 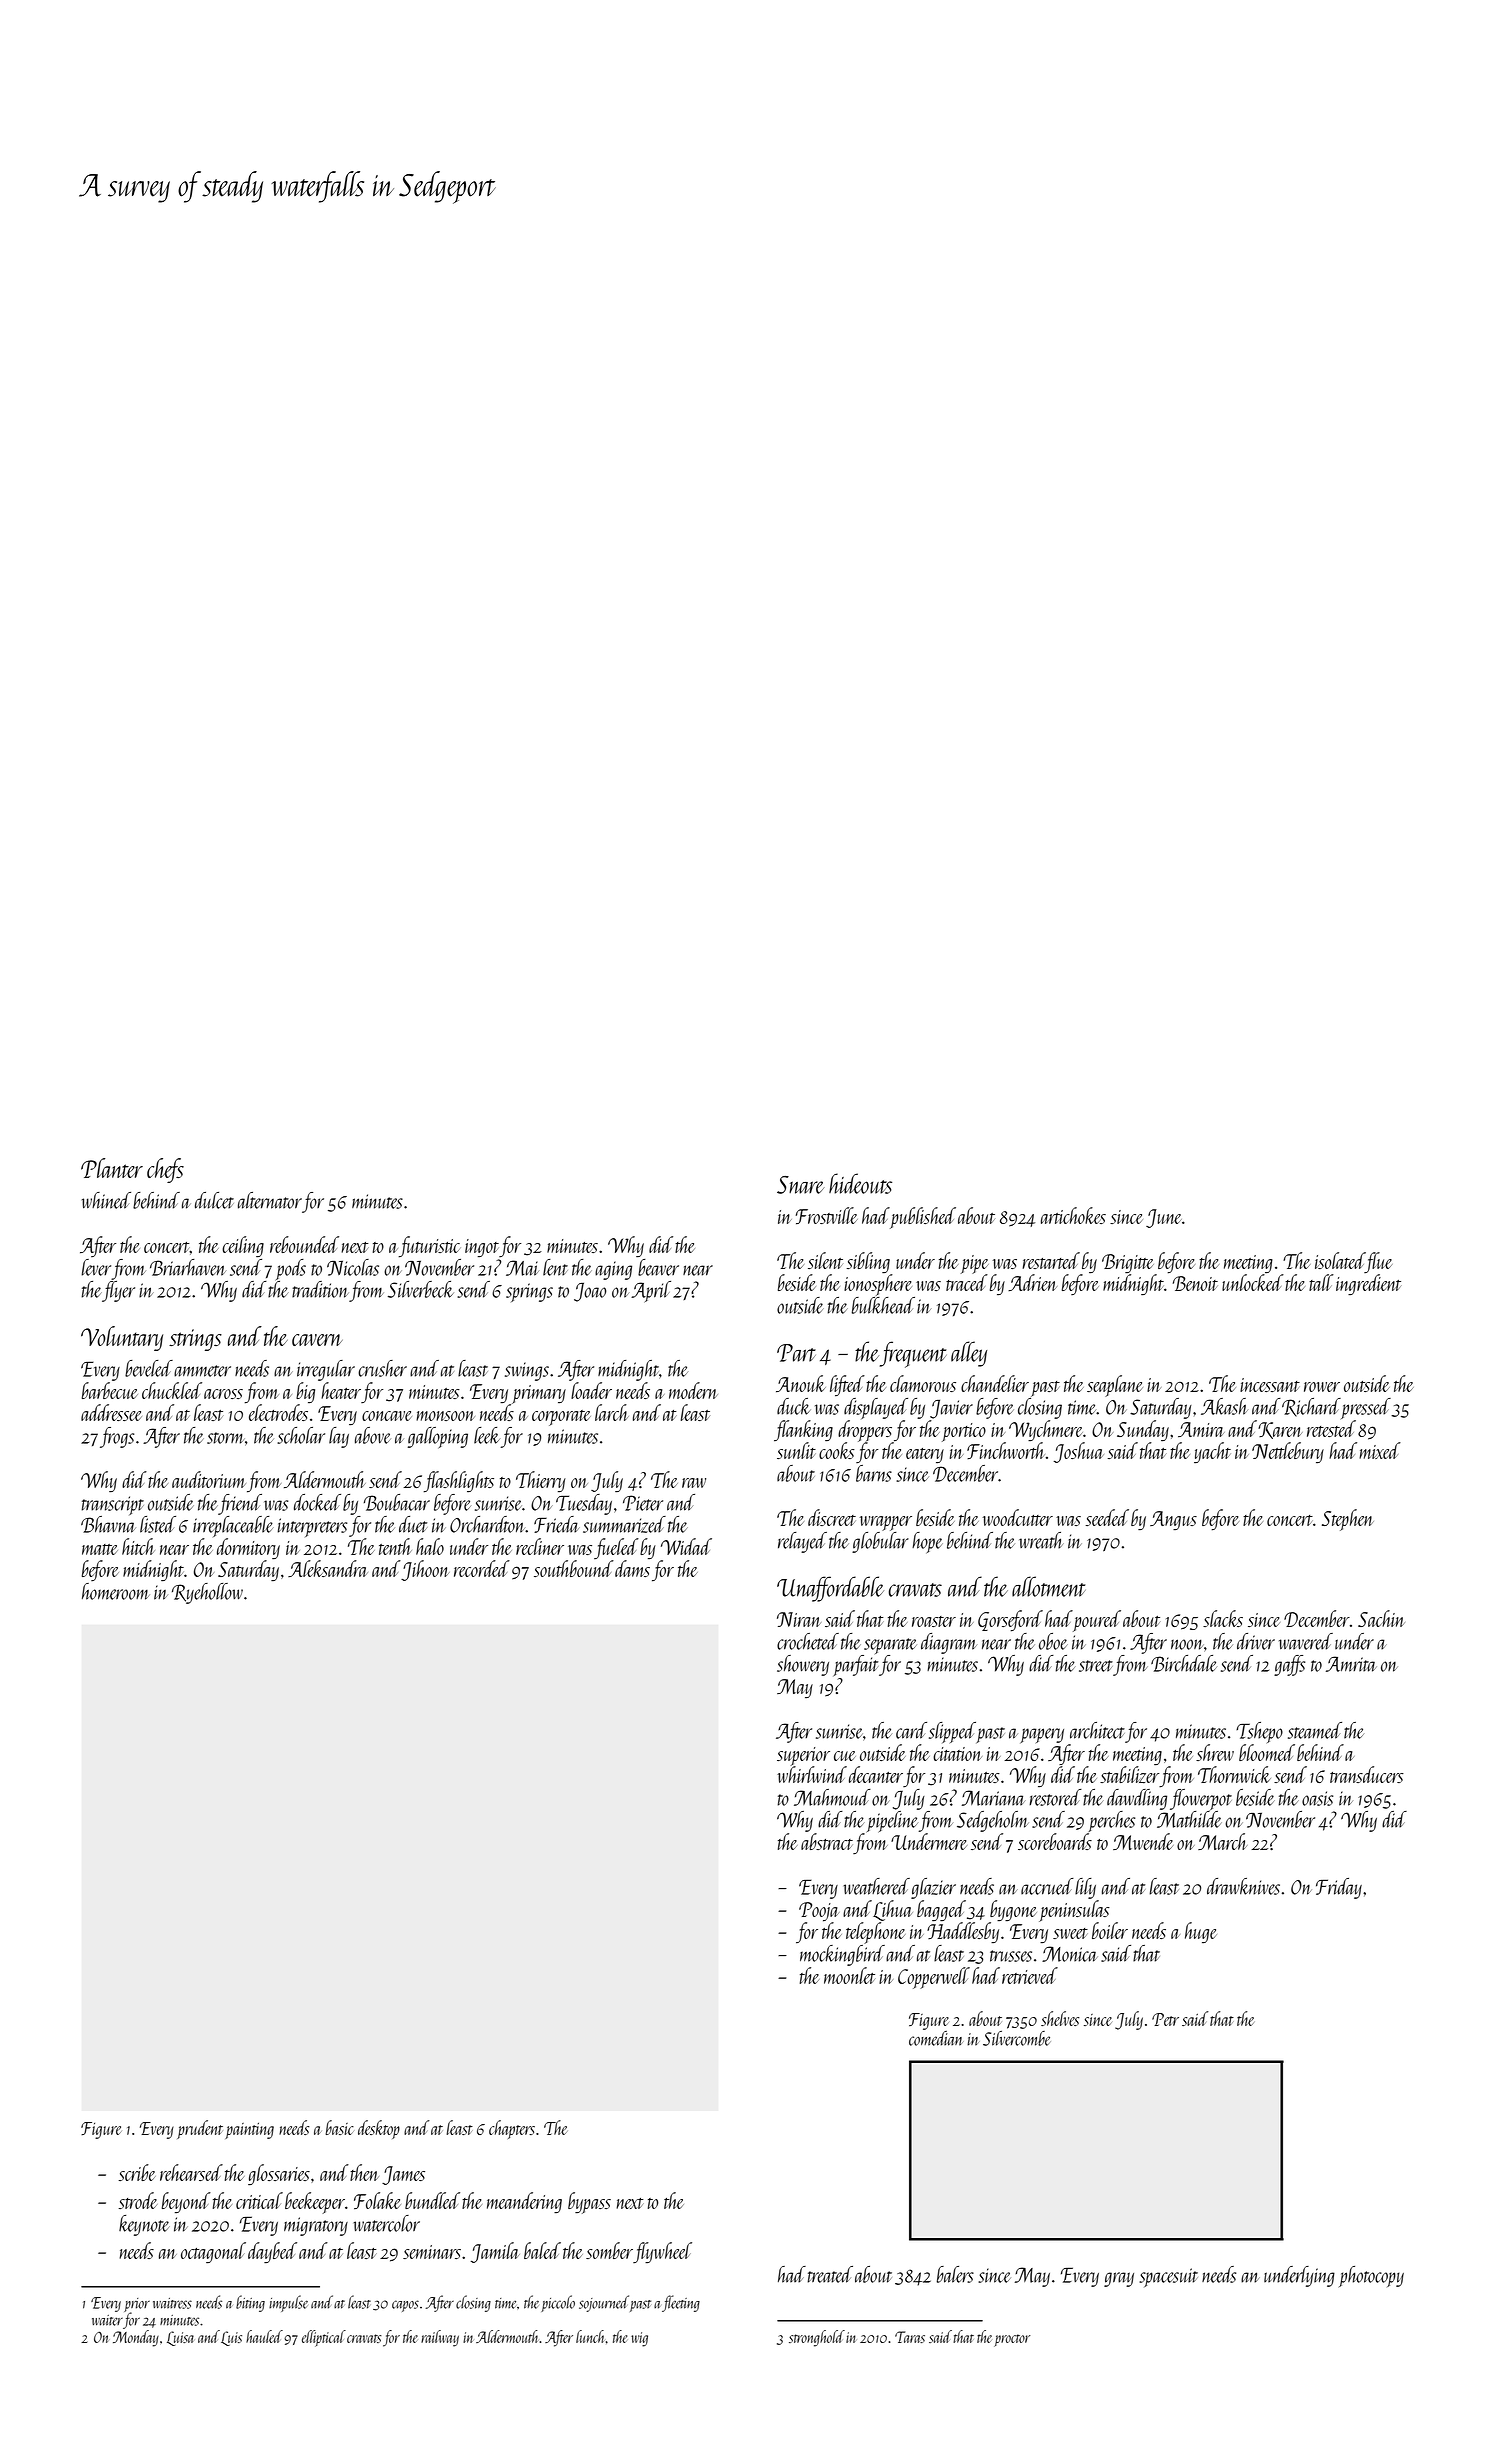 What do you see at coordinates (1143, 1431) in the screenshot?
I see `Sunday` at bounding box center [1143, 1431].
